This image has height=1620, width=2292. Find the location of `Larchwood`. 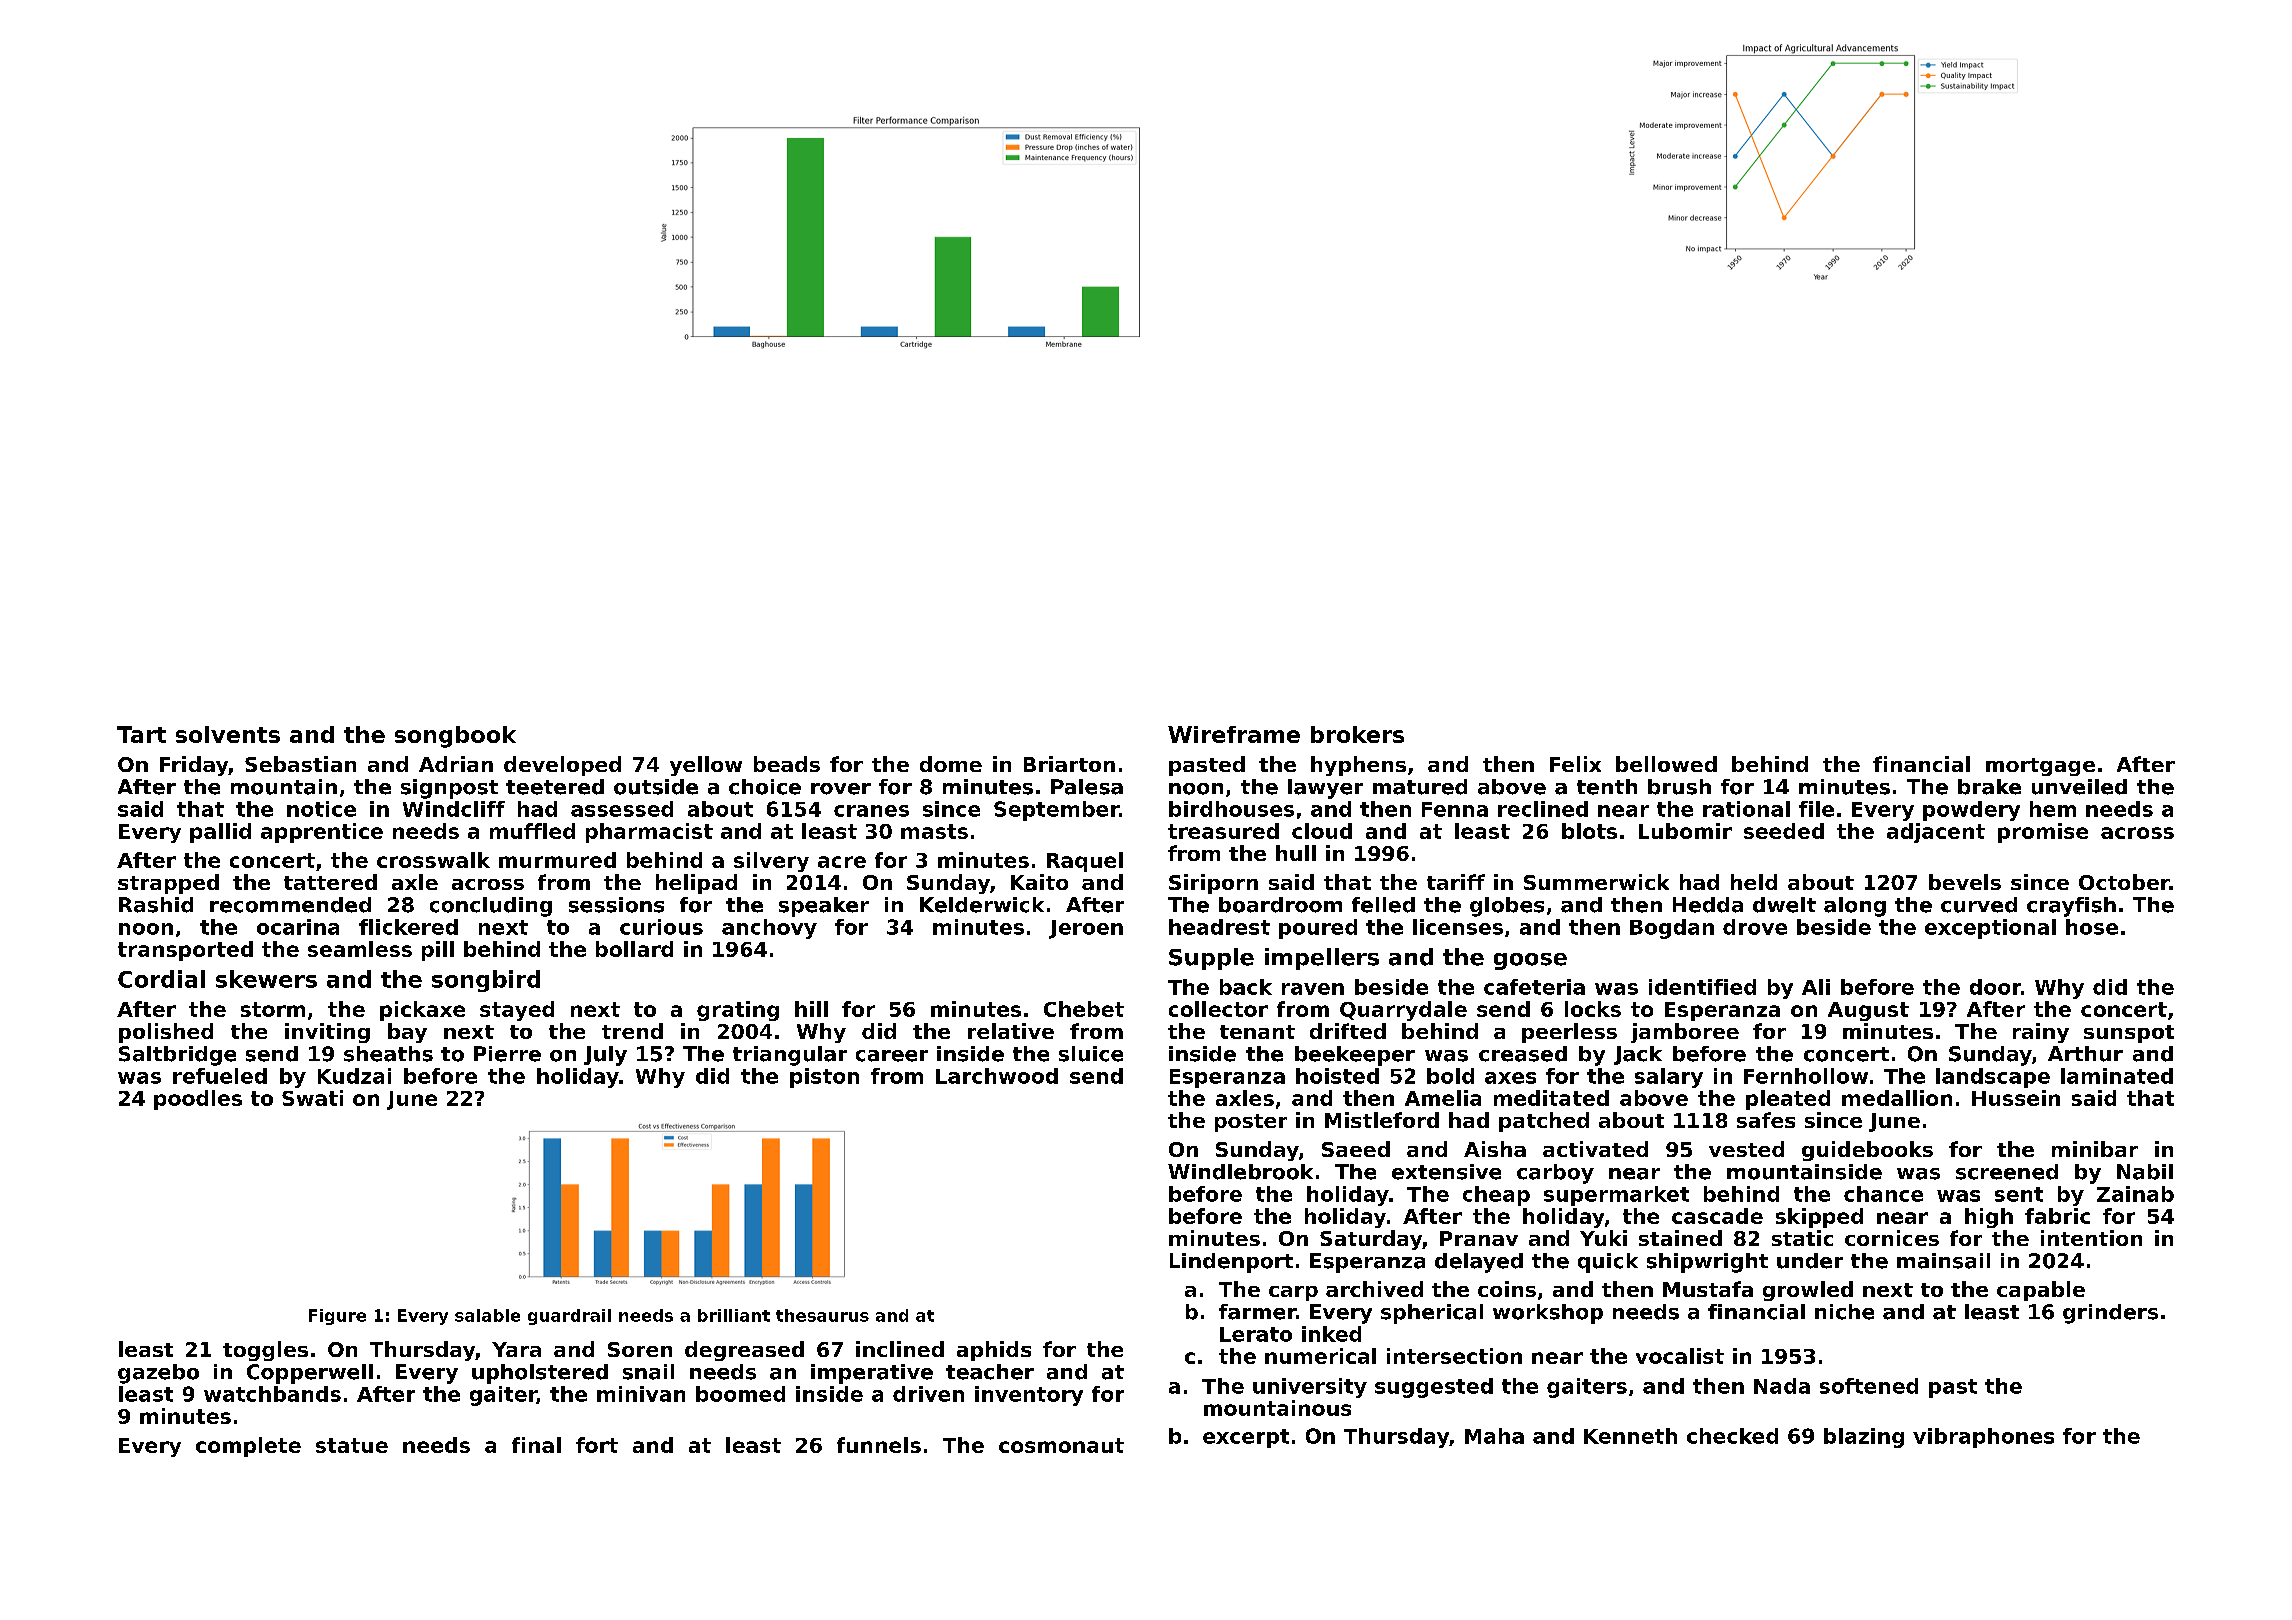

Larchwood is located at coordinates (997, 1076).
